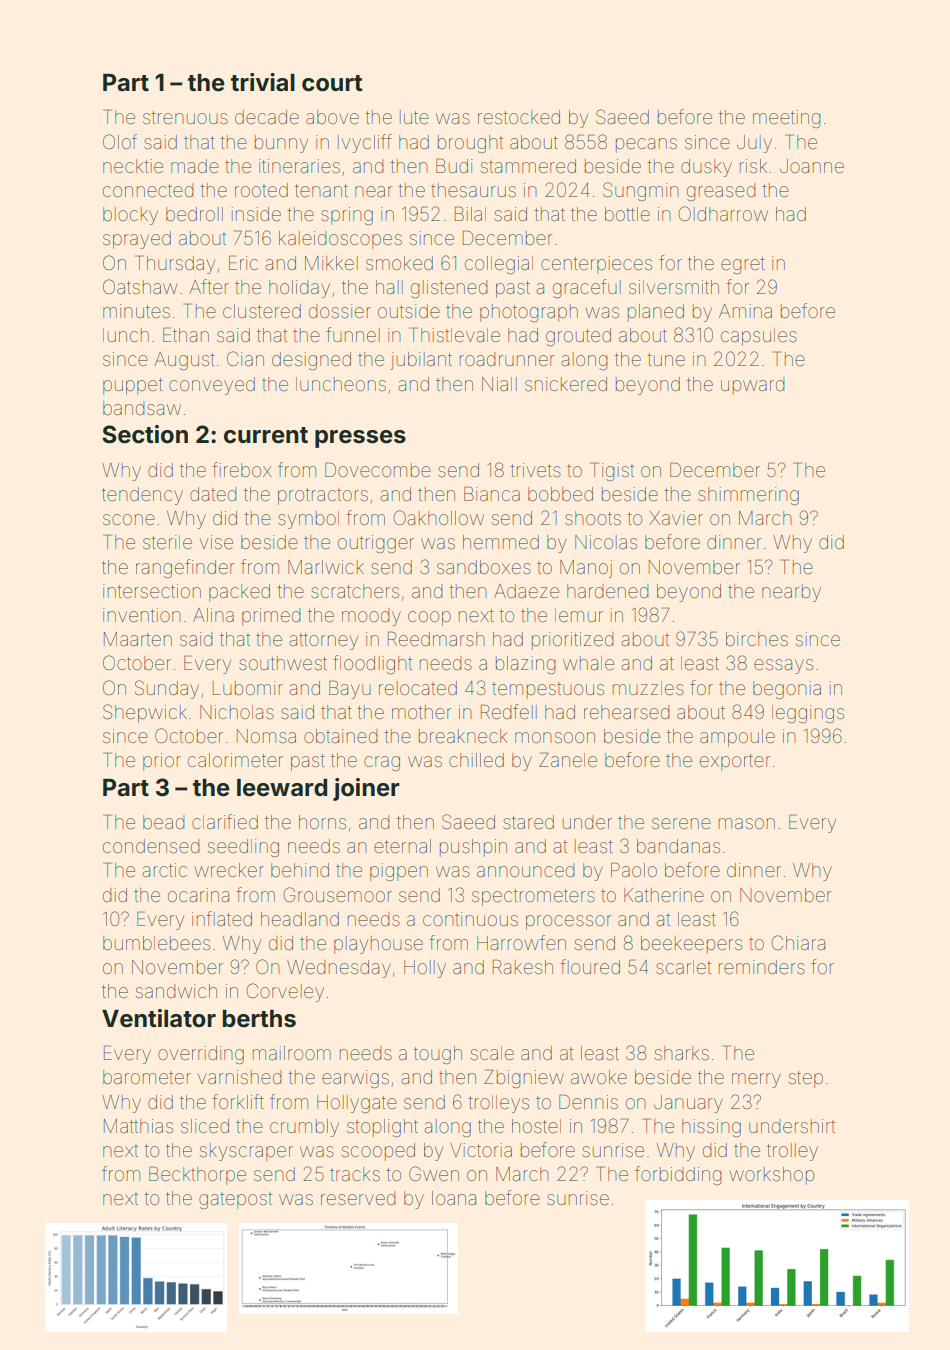 Image resolution: width=950 pixels, height=1350 pixels. What do you see at coordinates (263, 82) in the image?
I see `trivial` at bounding box center [263, 82].
